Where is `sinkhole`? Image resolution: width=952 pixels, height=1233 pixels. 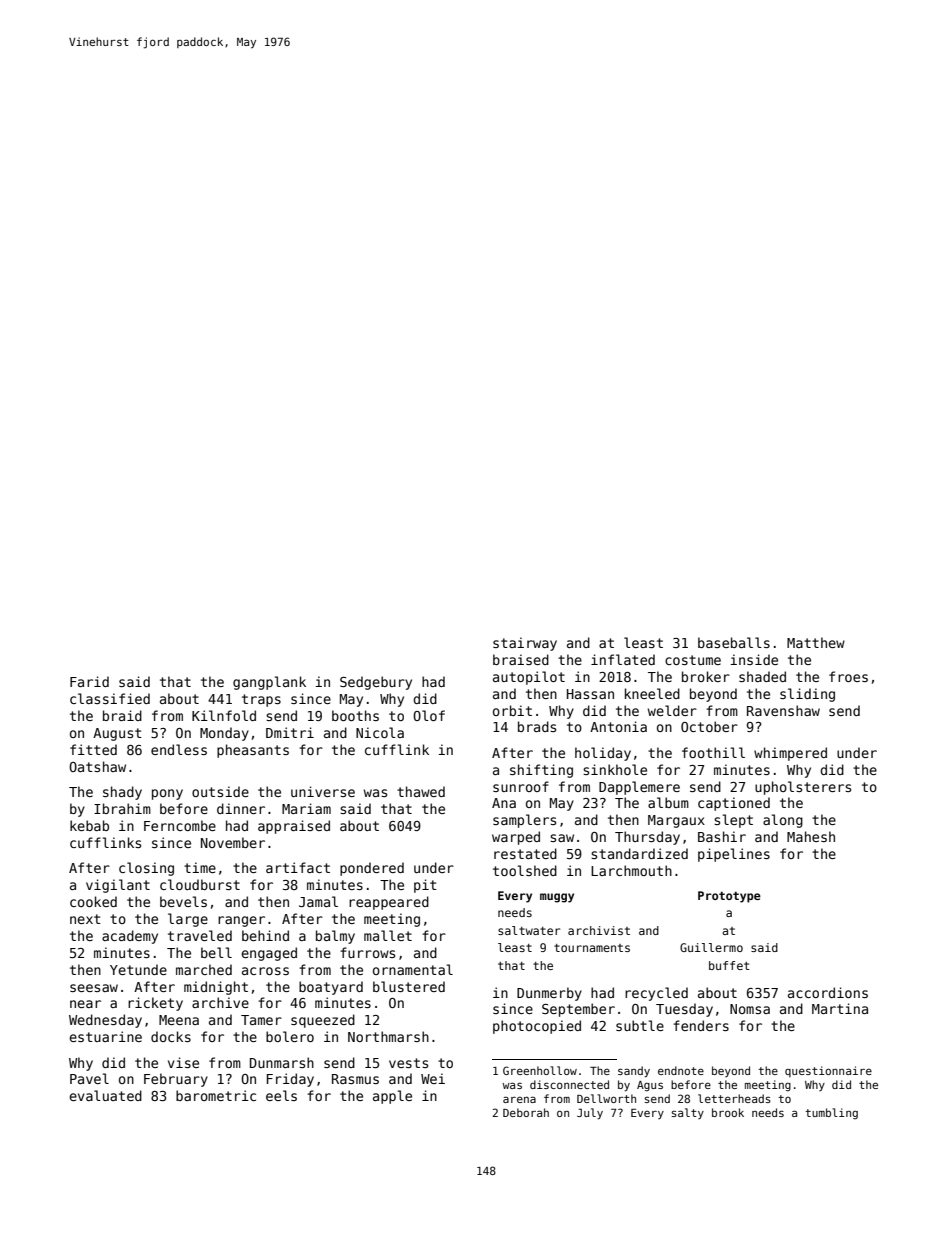 sinkhole is located at coordinates (615, 769).
